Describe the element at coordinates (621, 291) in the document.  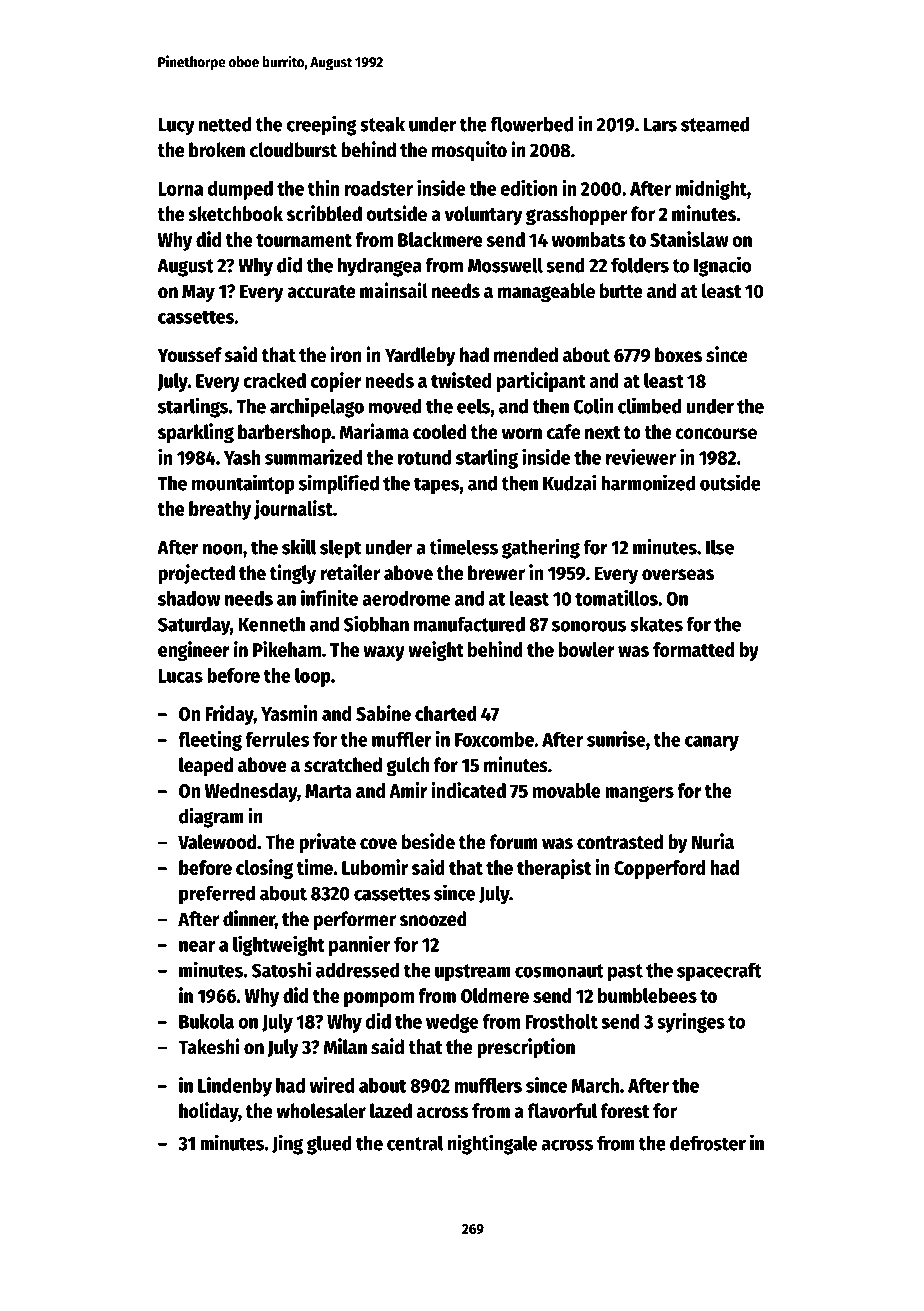
I see `butte` at that location.
